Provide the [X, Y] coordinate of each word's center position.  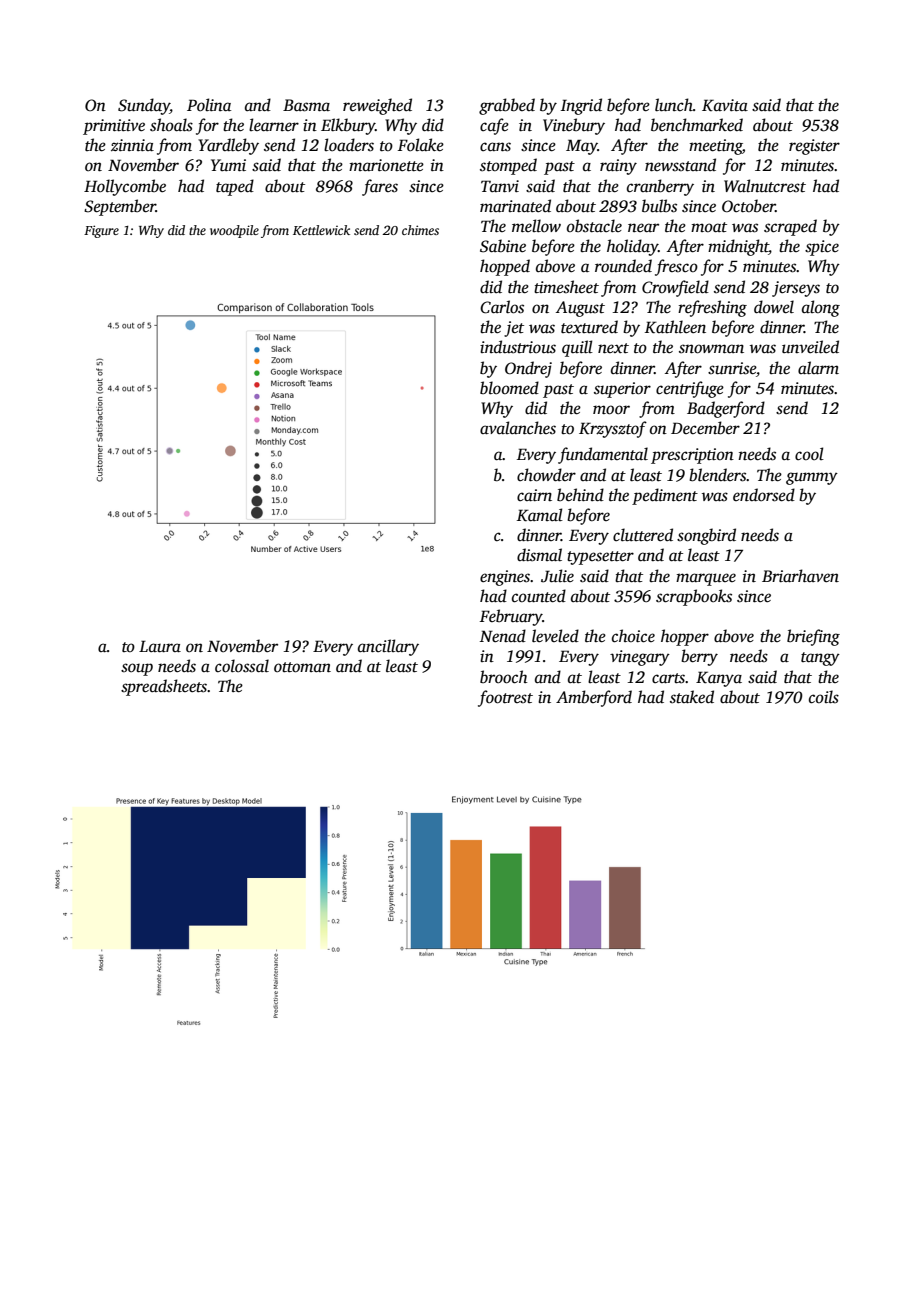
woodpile [234, 231]
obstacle [594, 226]
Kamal [540, 515]
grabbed [507, 106]
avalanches [518, 428]
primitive [114, 127]
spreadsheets [164, 687]
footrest [505, 698]
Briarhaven [800, 576]
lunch [674, 105]
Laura [160, 646]
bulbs [659, 206]
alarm [818, 367]
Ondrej [528, 369]
